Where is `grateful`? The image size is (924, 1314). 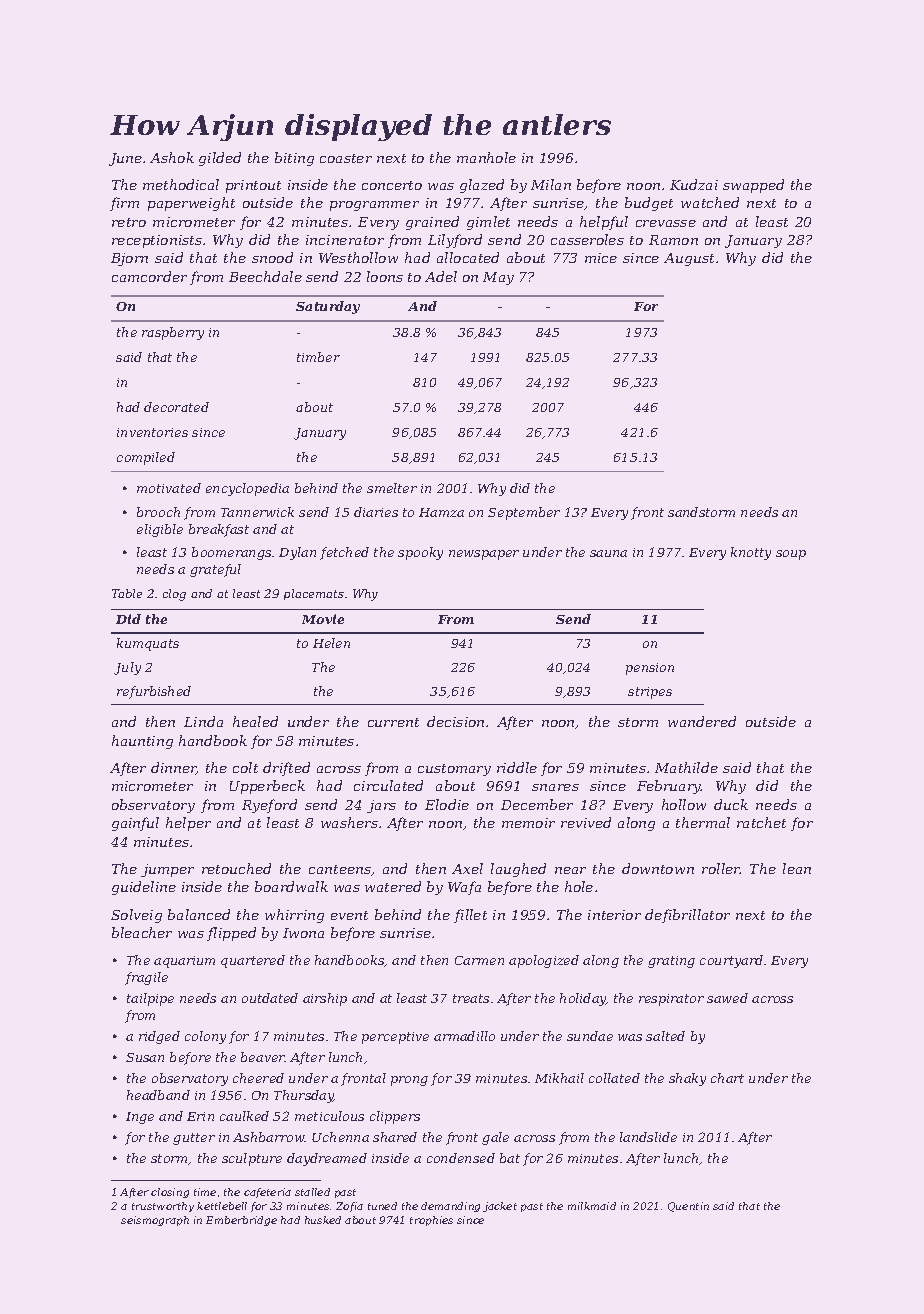
grateful is located at coordinates (215, 570).
